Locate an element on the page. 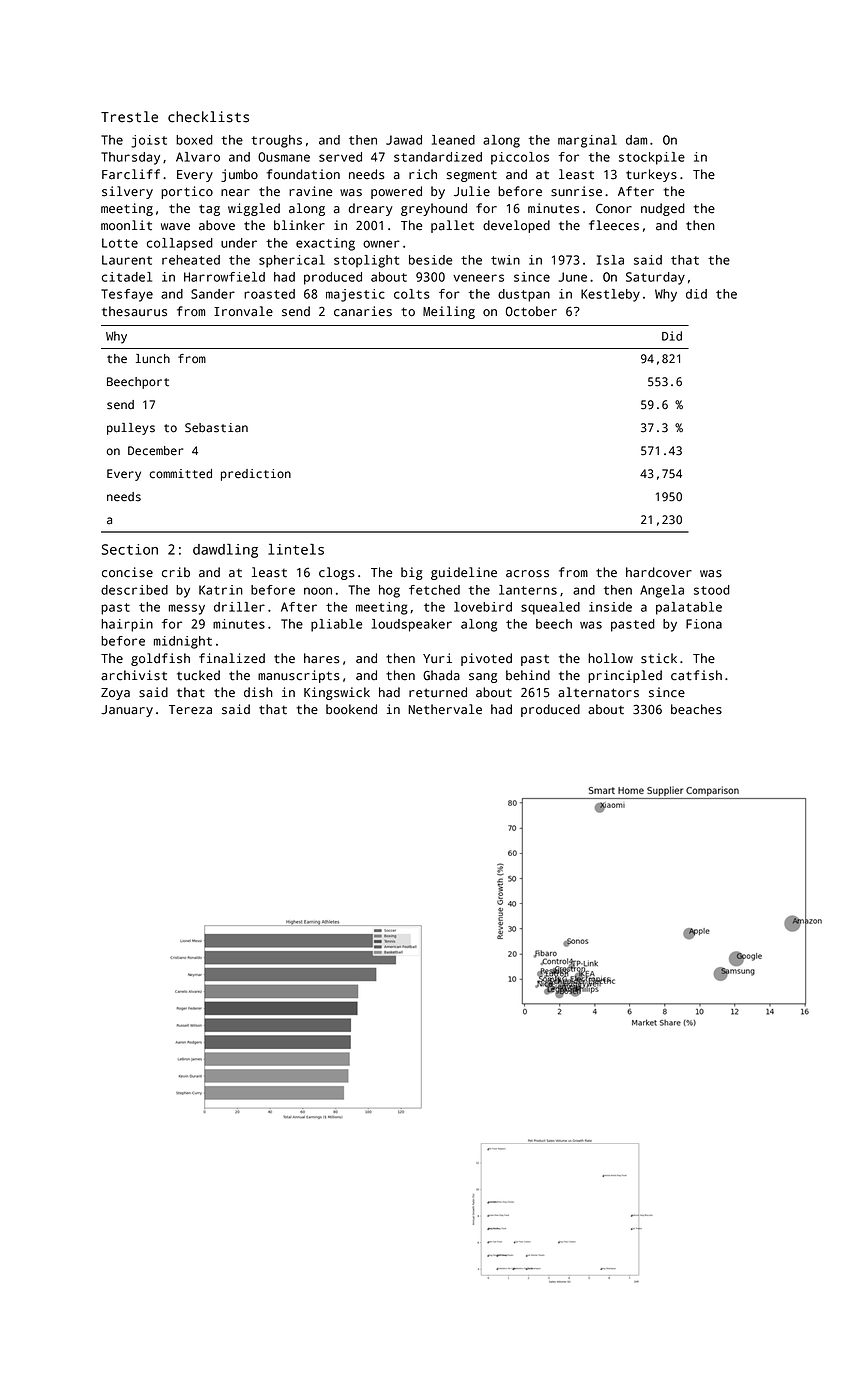  Nethervale is located at coordinates (445, 709).
